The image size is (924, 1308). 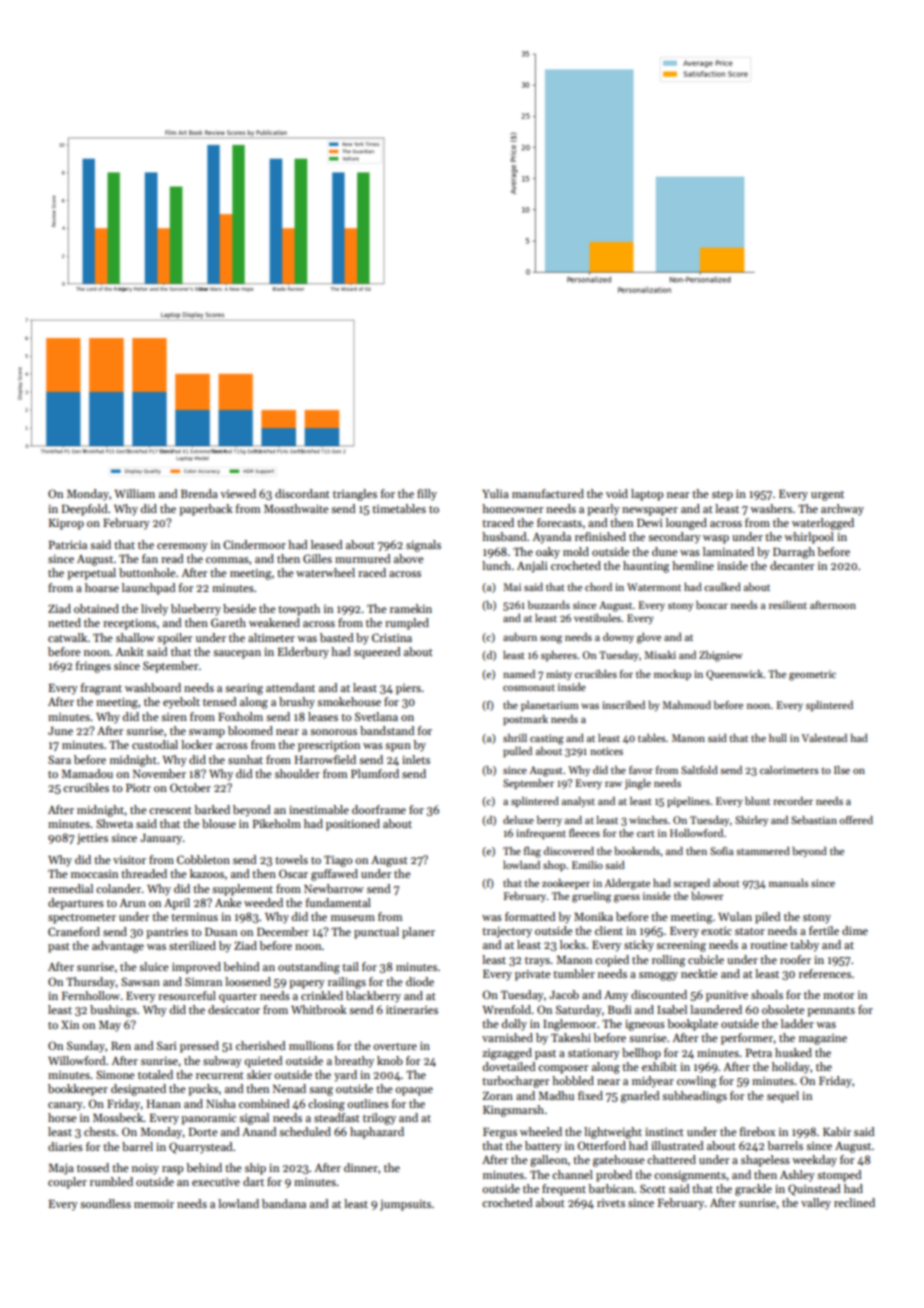 What do you see at coordinates (816, 1204) in the screenshot?
I see `valley` at bounding box center [816, 1204].
